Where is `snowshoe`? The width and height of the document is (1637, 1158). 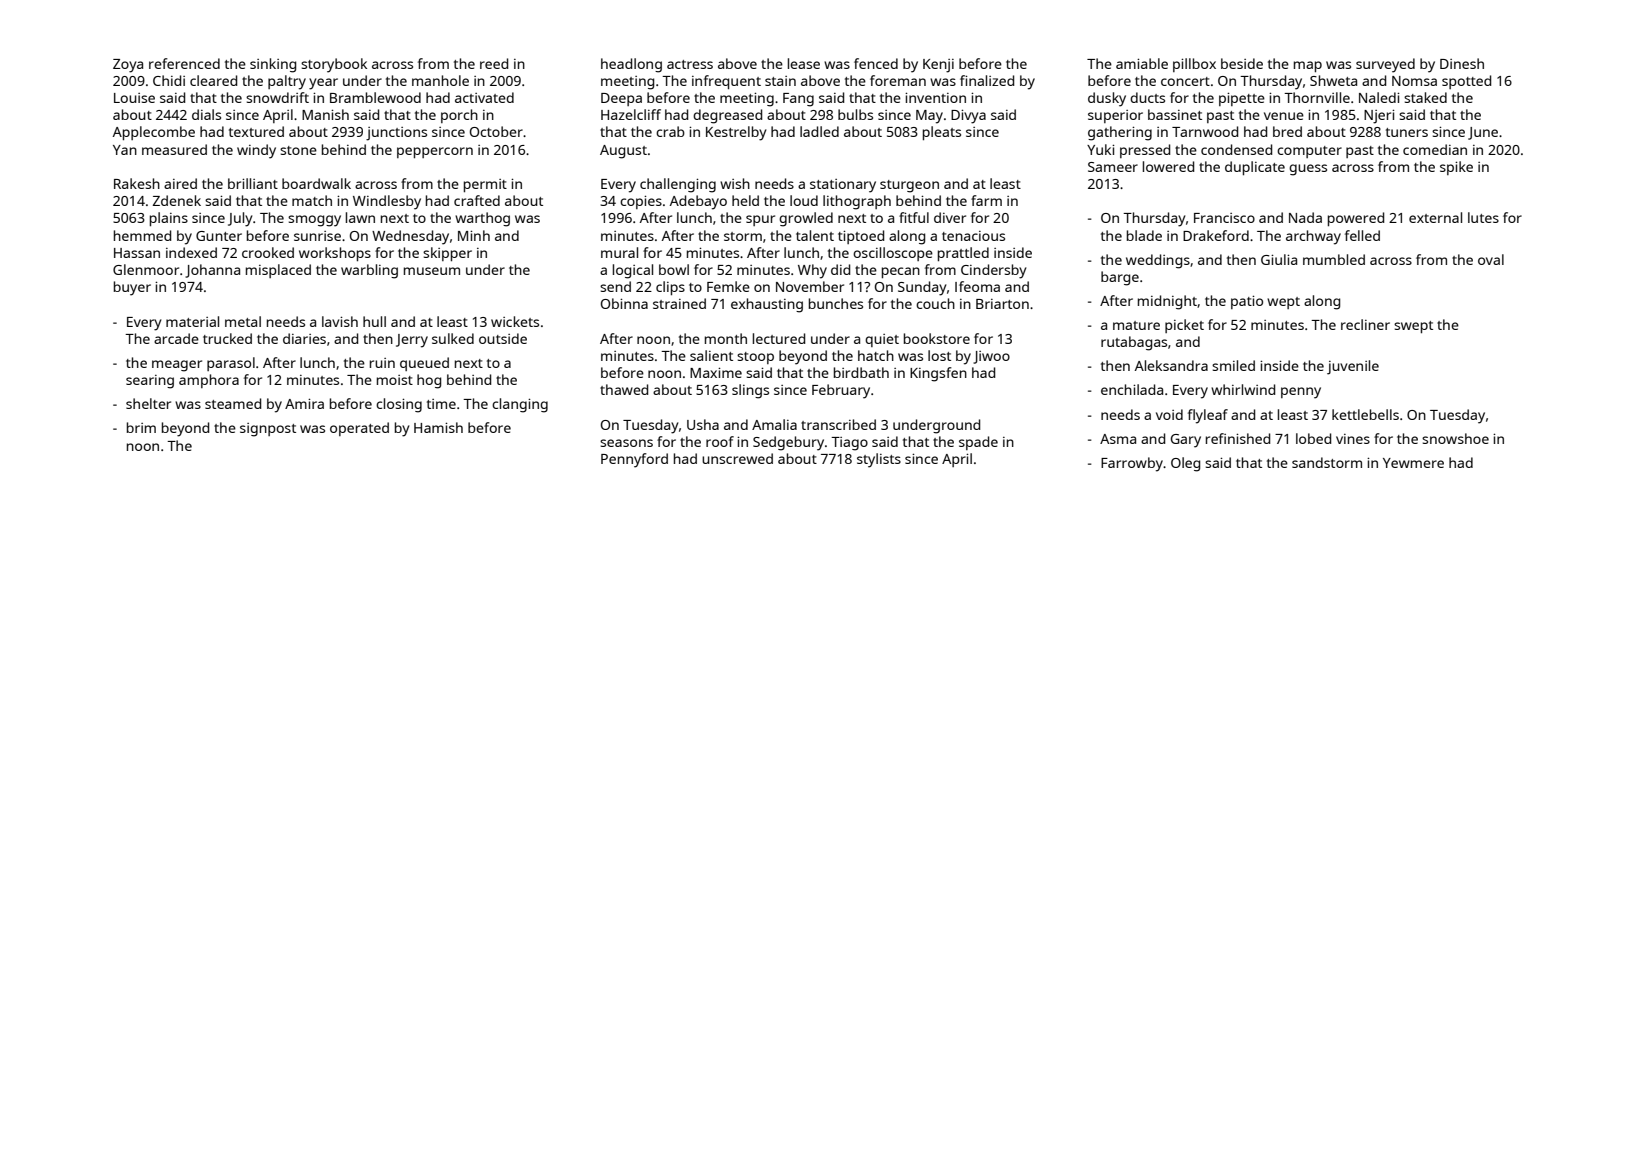
snowshoe is located at coordinates (1455, 438).
